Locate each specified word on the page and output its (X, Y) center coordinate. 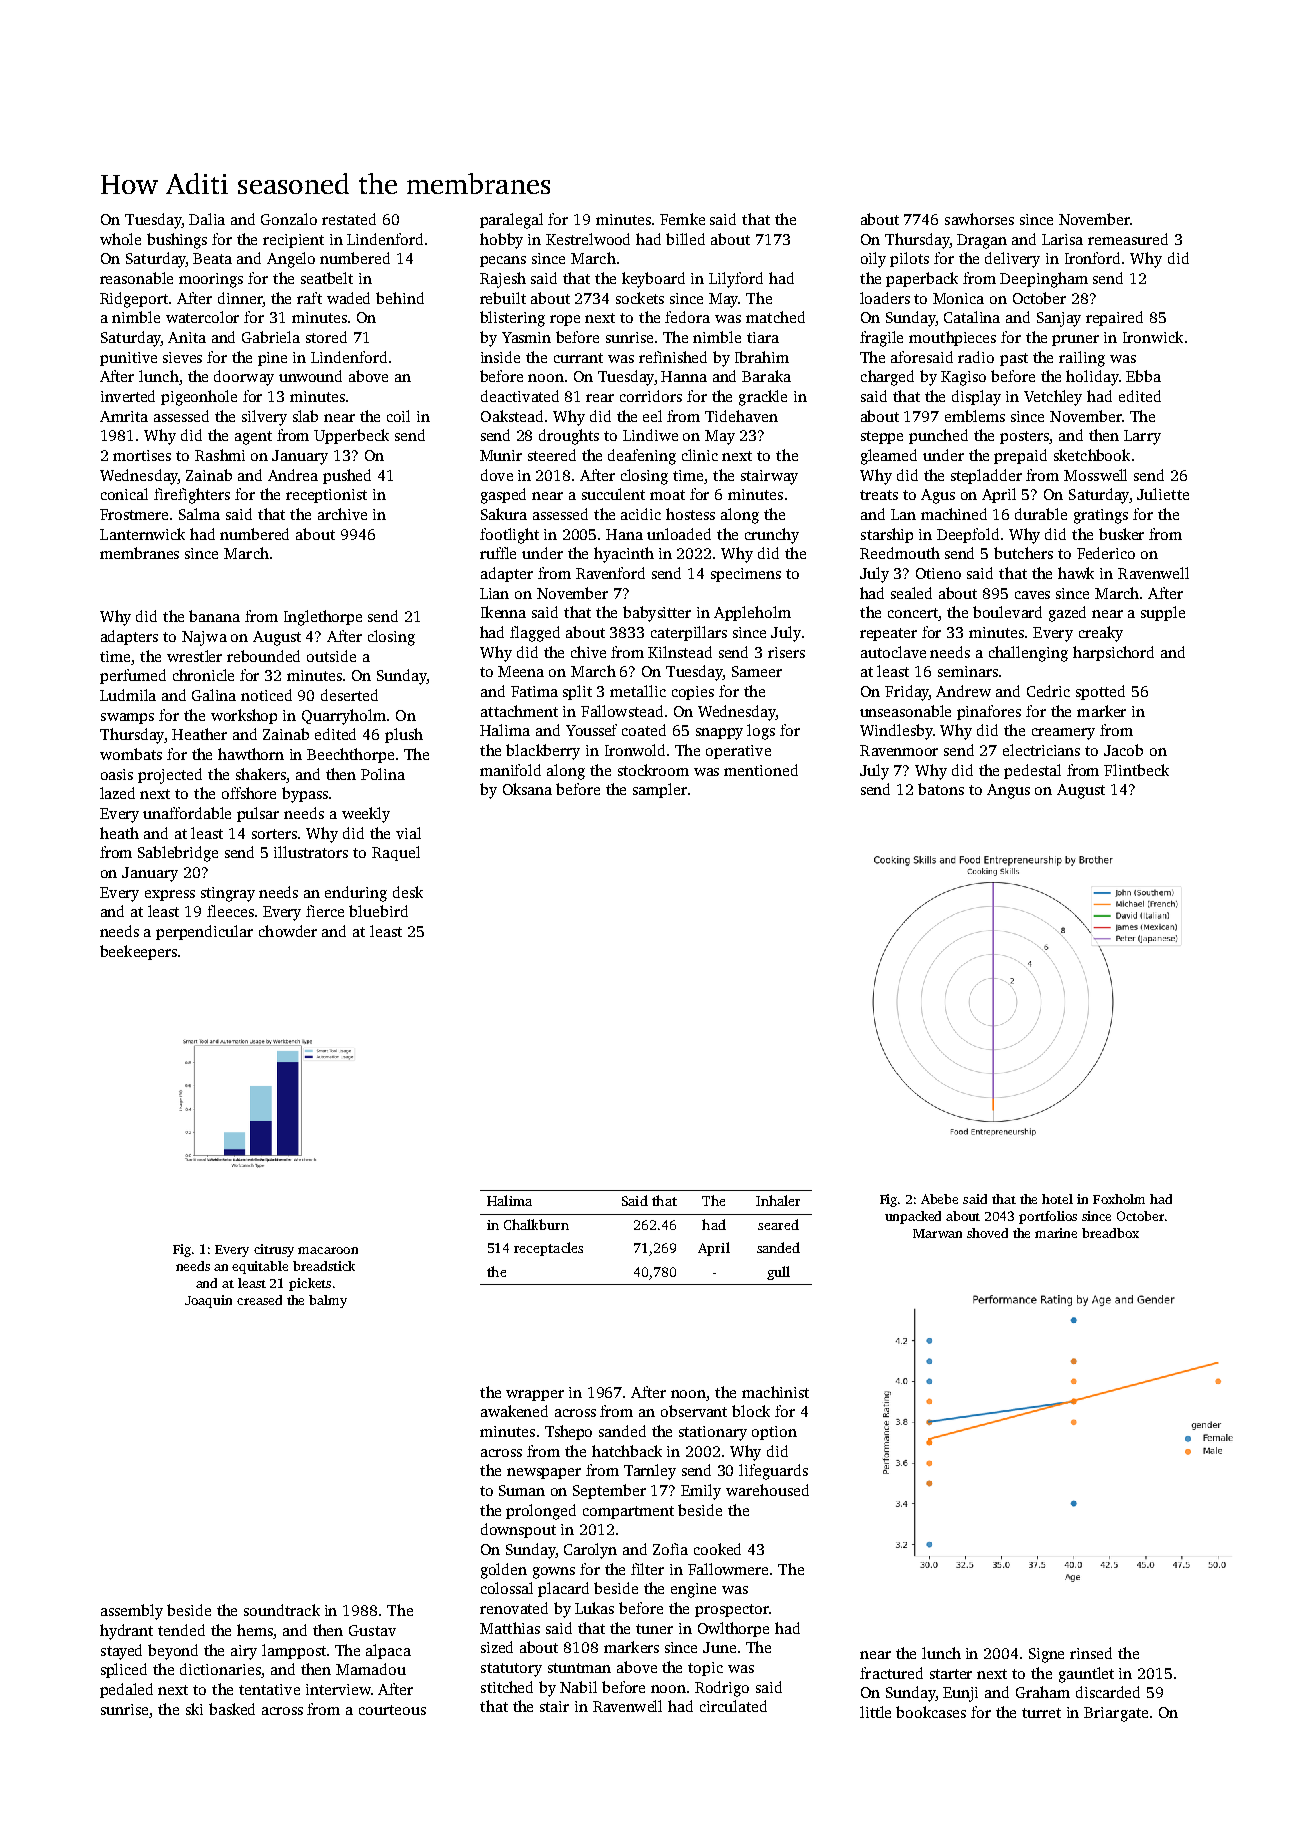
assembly (132, 1612)
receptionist (326, 496)
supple (1163, 613)
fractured (891, 1673)
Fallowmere (728, 1569)
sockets (640, 298)
